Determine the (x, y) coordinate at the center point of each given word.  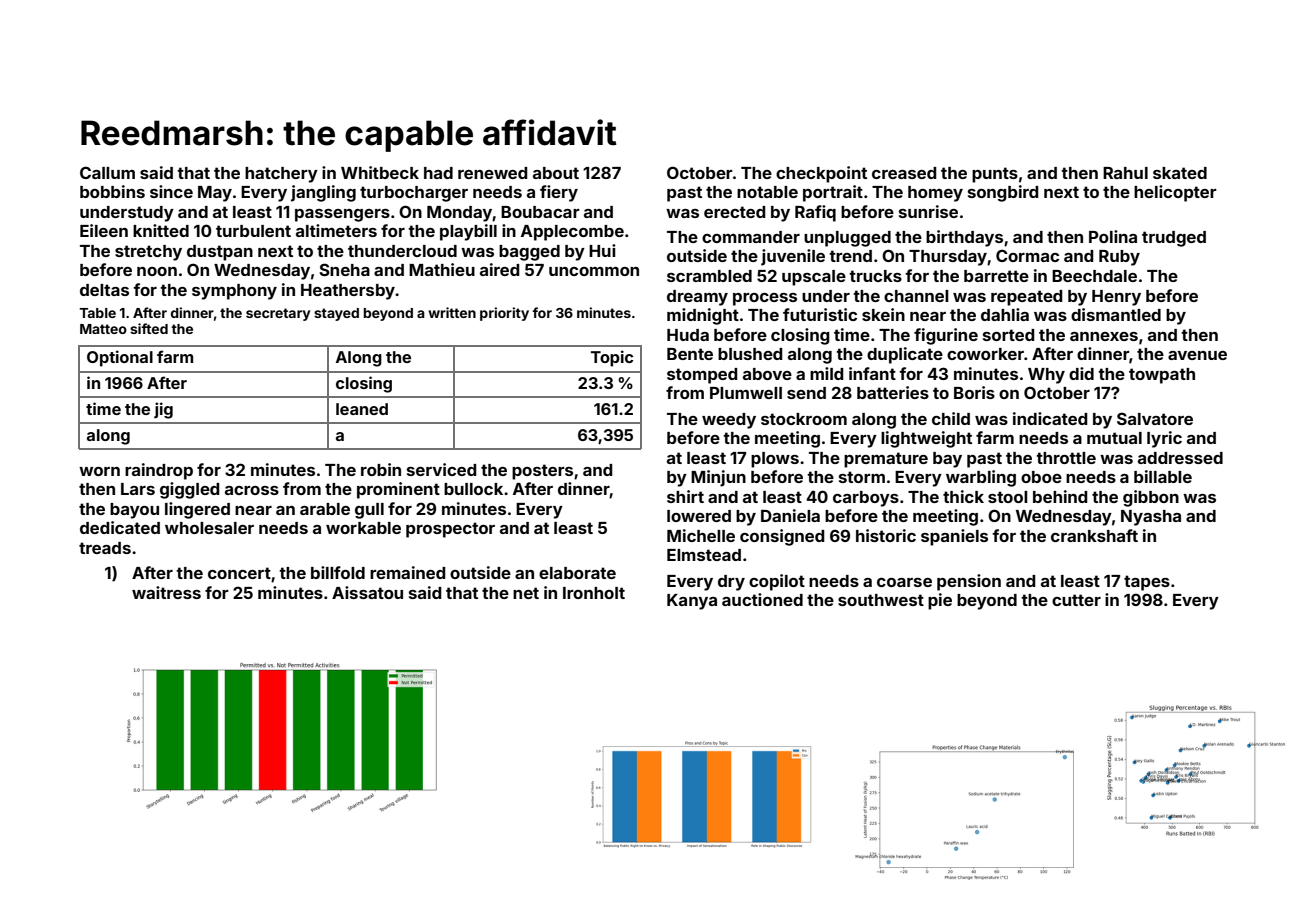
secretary (278, 314)
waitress (166, 592)
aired (500, 269)
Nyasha (1151, 518)
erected (735, 212)
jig (163, 410)
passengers (342, 215)
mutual (1114, 438)
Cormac (1027, 255)
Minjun (718, 478)
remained (408, 572)
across (252, 490)
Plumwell (746, 393)
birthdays (964, 238)
